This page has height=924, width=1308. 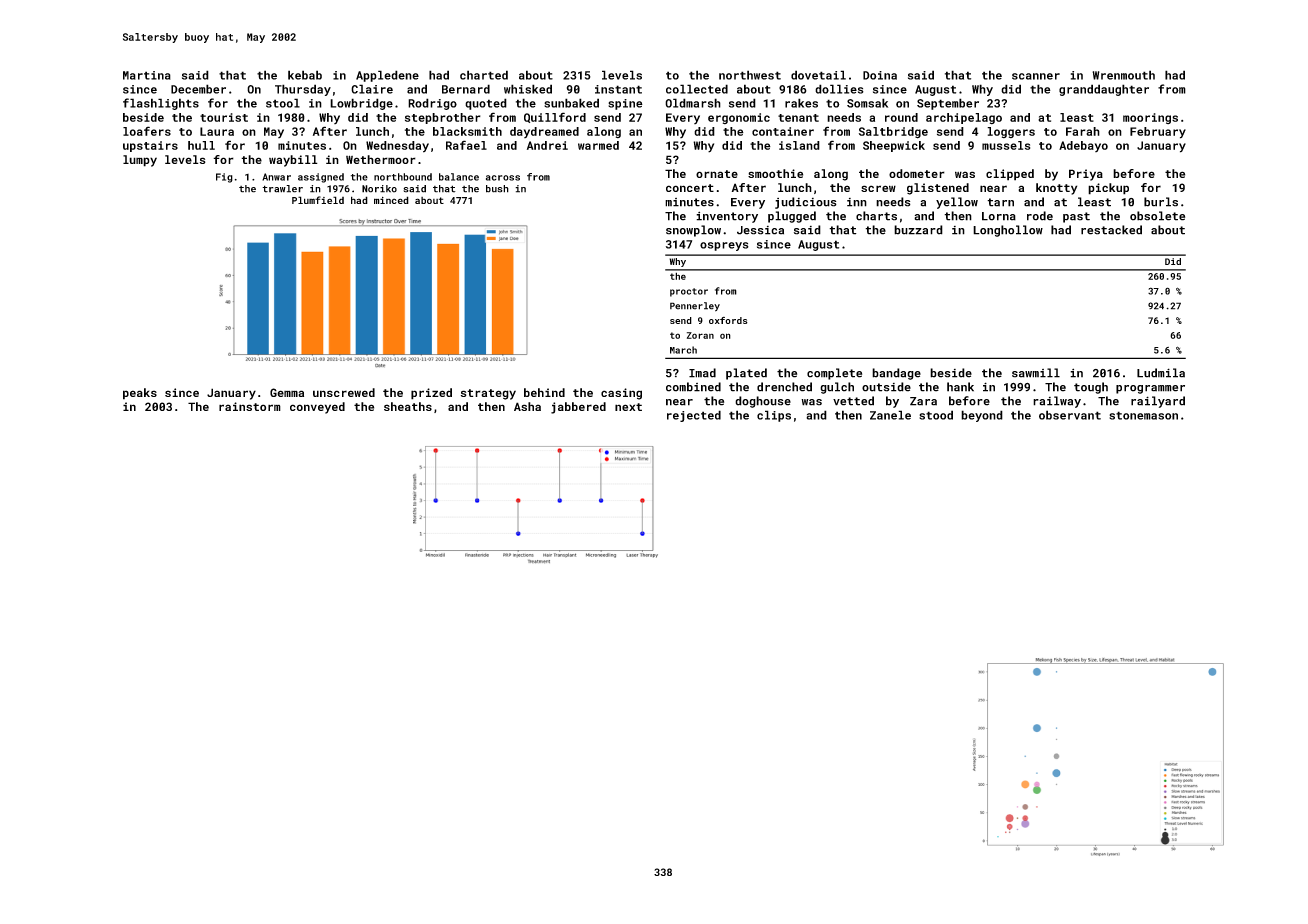 I want to click on drenched, so click(x=784, y=387).
